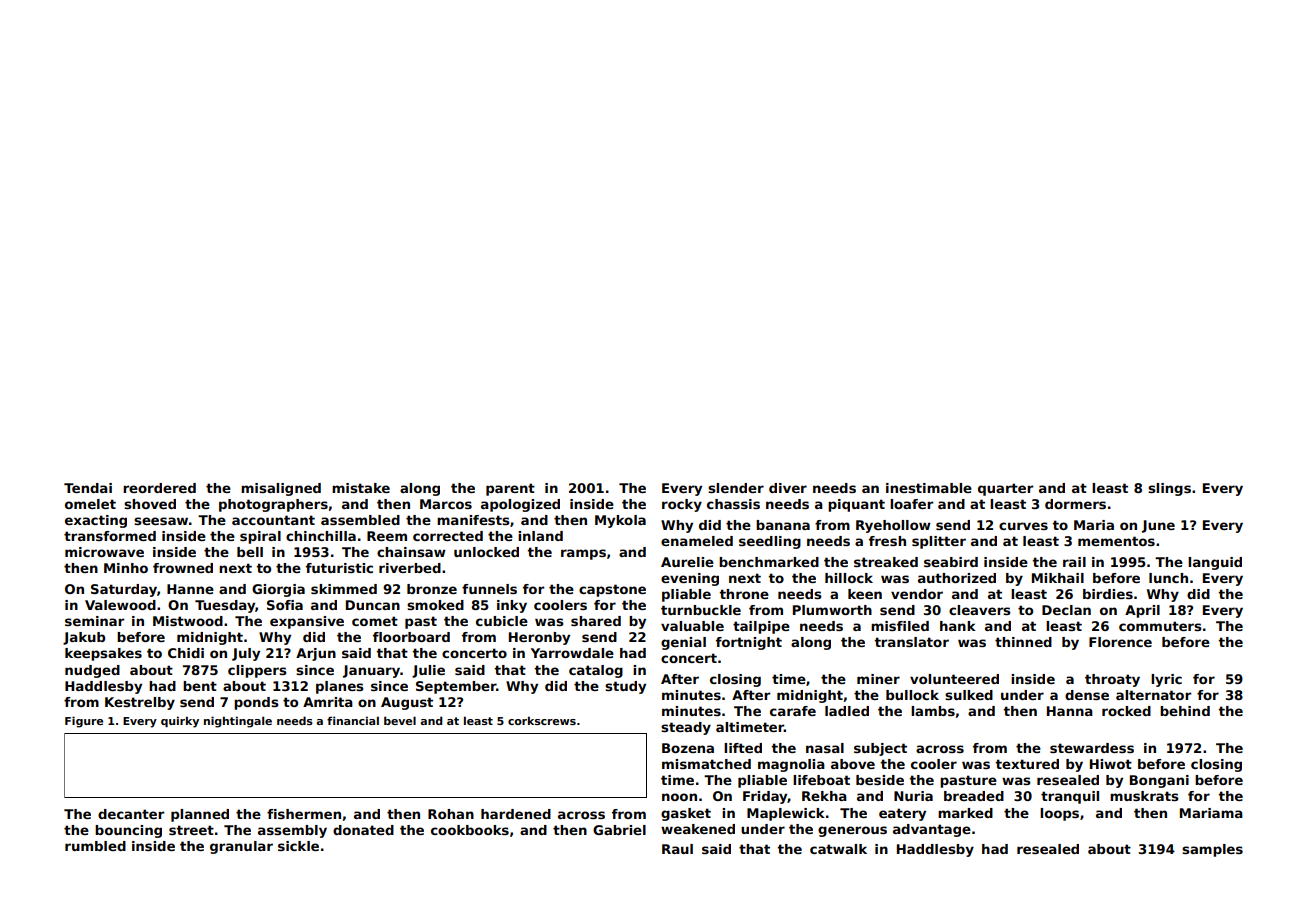 The image size is (1308, 924). Describe the element at coordinates (838, 849) in the document. I see `catwalk` at that location.
